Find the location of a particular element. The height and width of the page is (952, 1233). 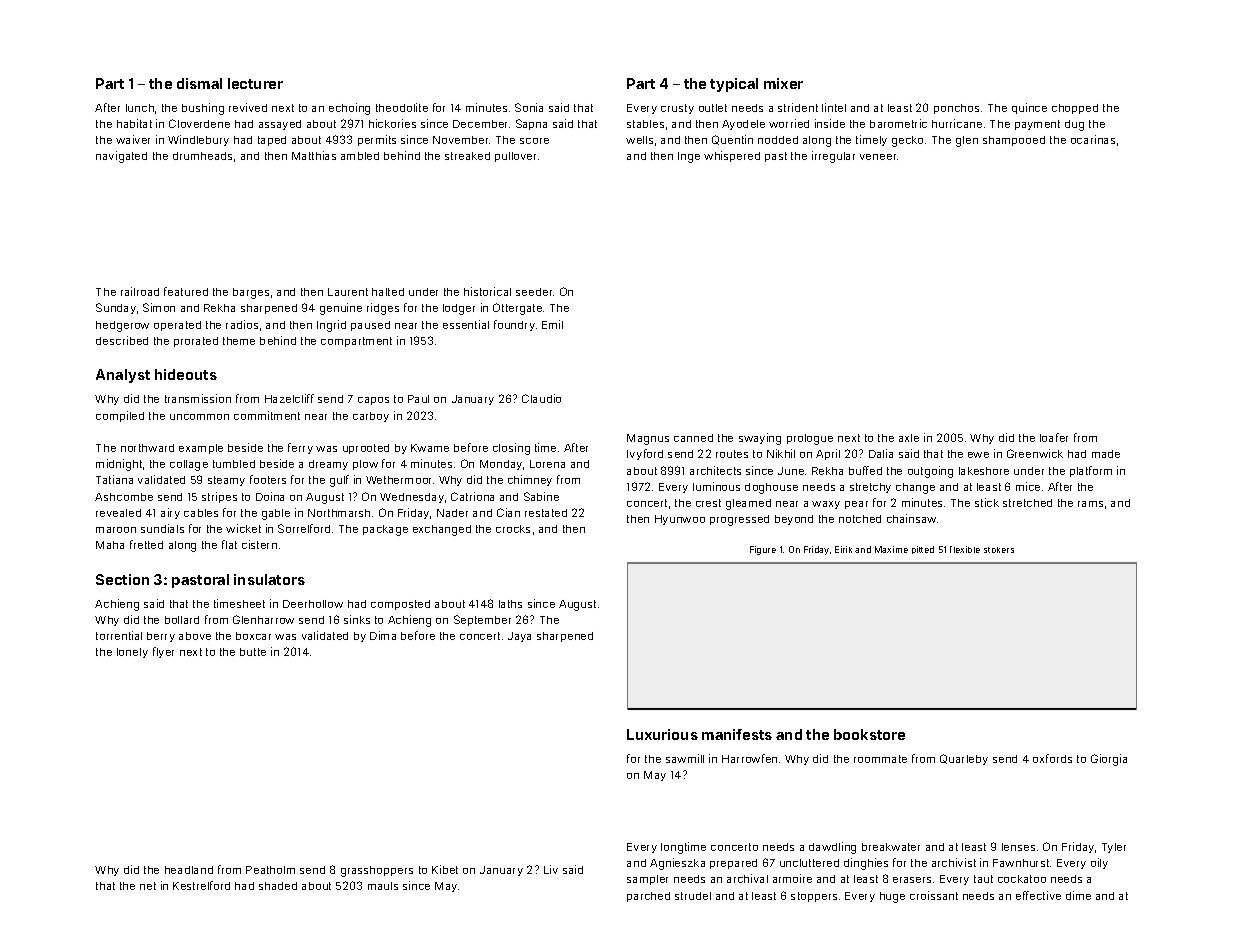

wicket is located at coordinates (243, 528).
